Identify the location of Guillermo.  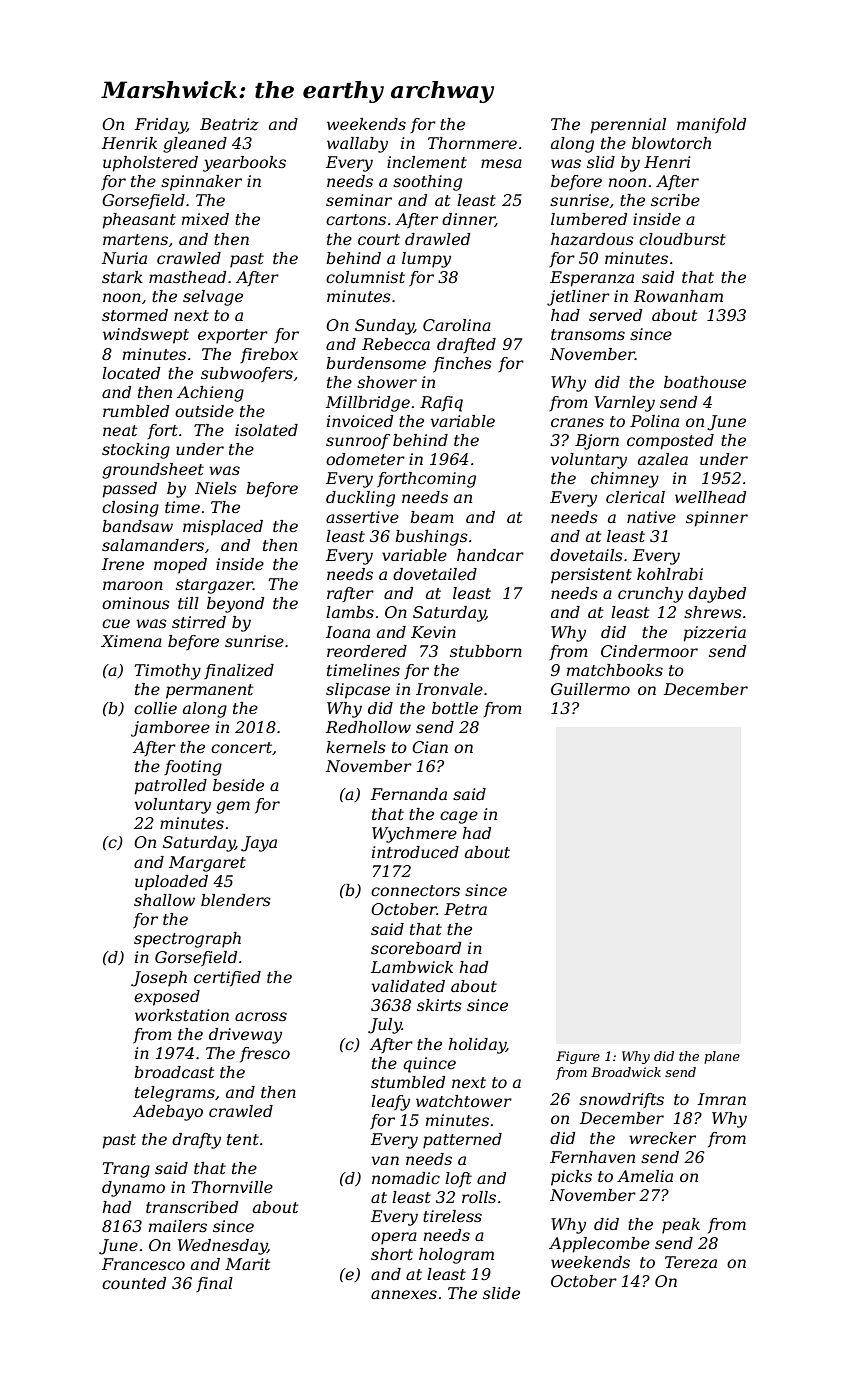
(590, 689).
